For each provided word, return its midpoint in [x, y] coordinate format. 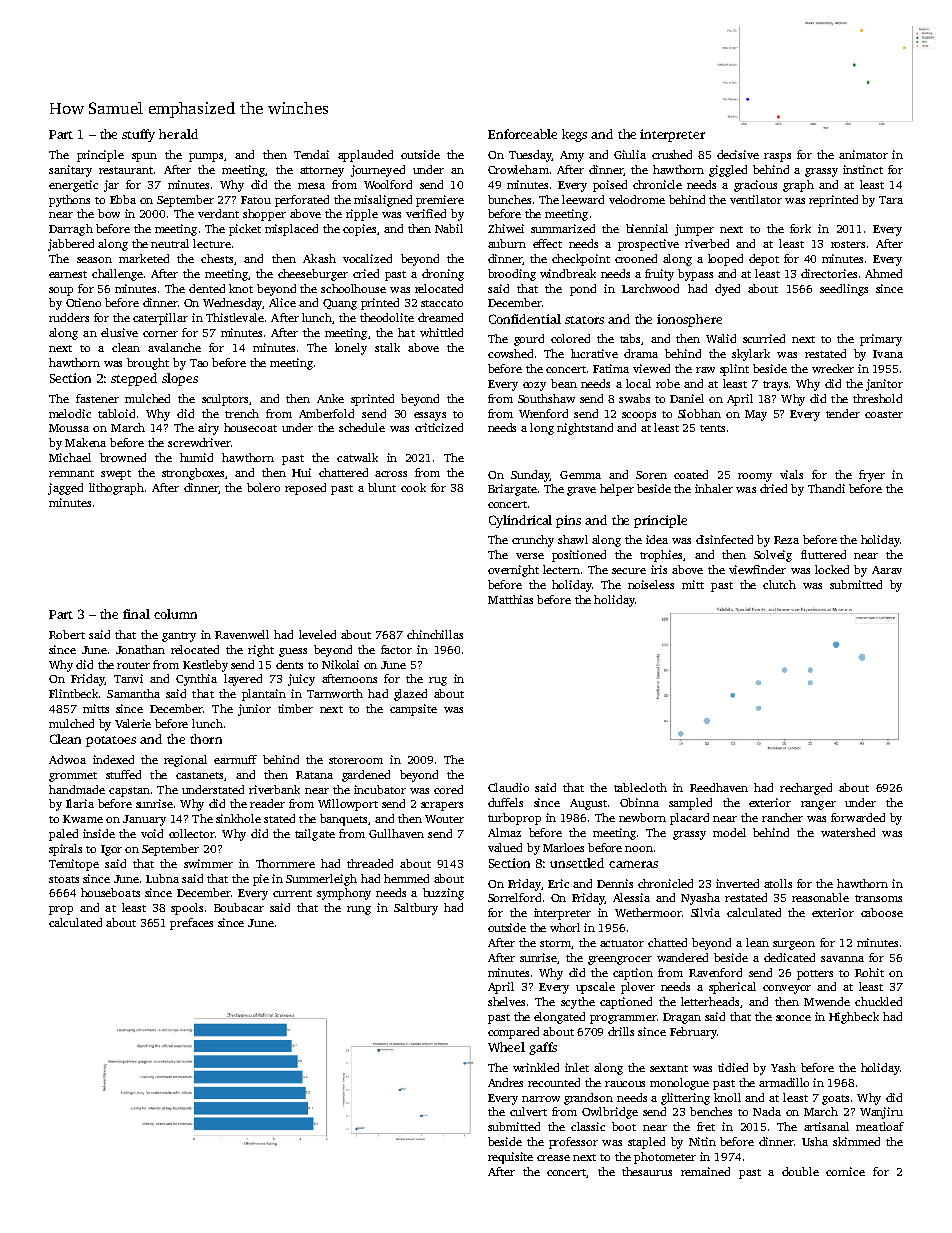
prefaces [191, 924]
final [136, 614]
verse [530, 556]
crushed [672, 154]
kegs [574, 135]
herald [178, 134]
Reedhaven [719, 787]
